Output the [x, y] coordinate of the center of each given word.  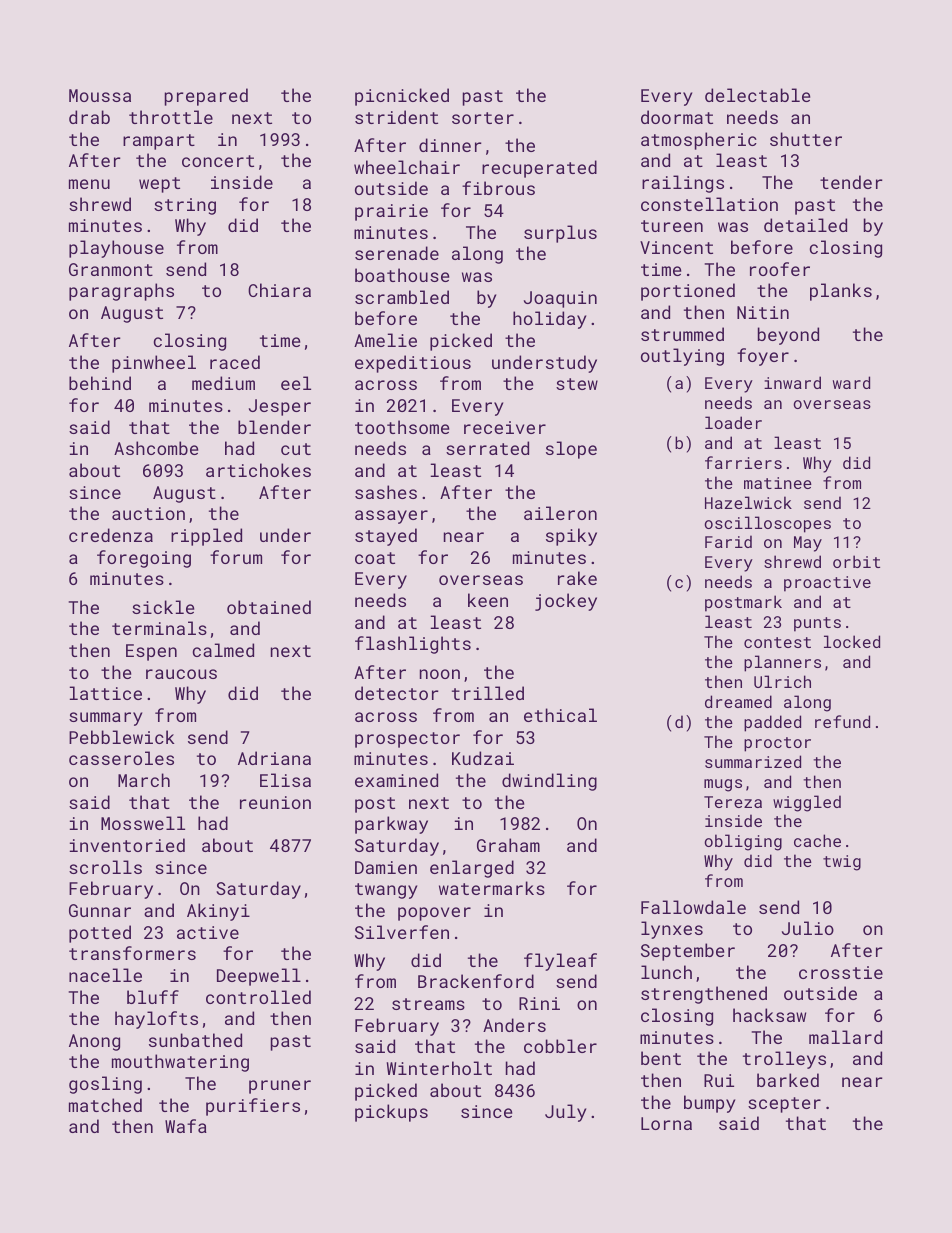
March [144, 780]
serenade [397, 253]
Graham [508, 845]
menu [89, 184]
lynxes [672, 930]
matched [105, 1105]
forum [236, 557]
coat [375, 558]
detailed [805, 225]
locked [852, 641]
